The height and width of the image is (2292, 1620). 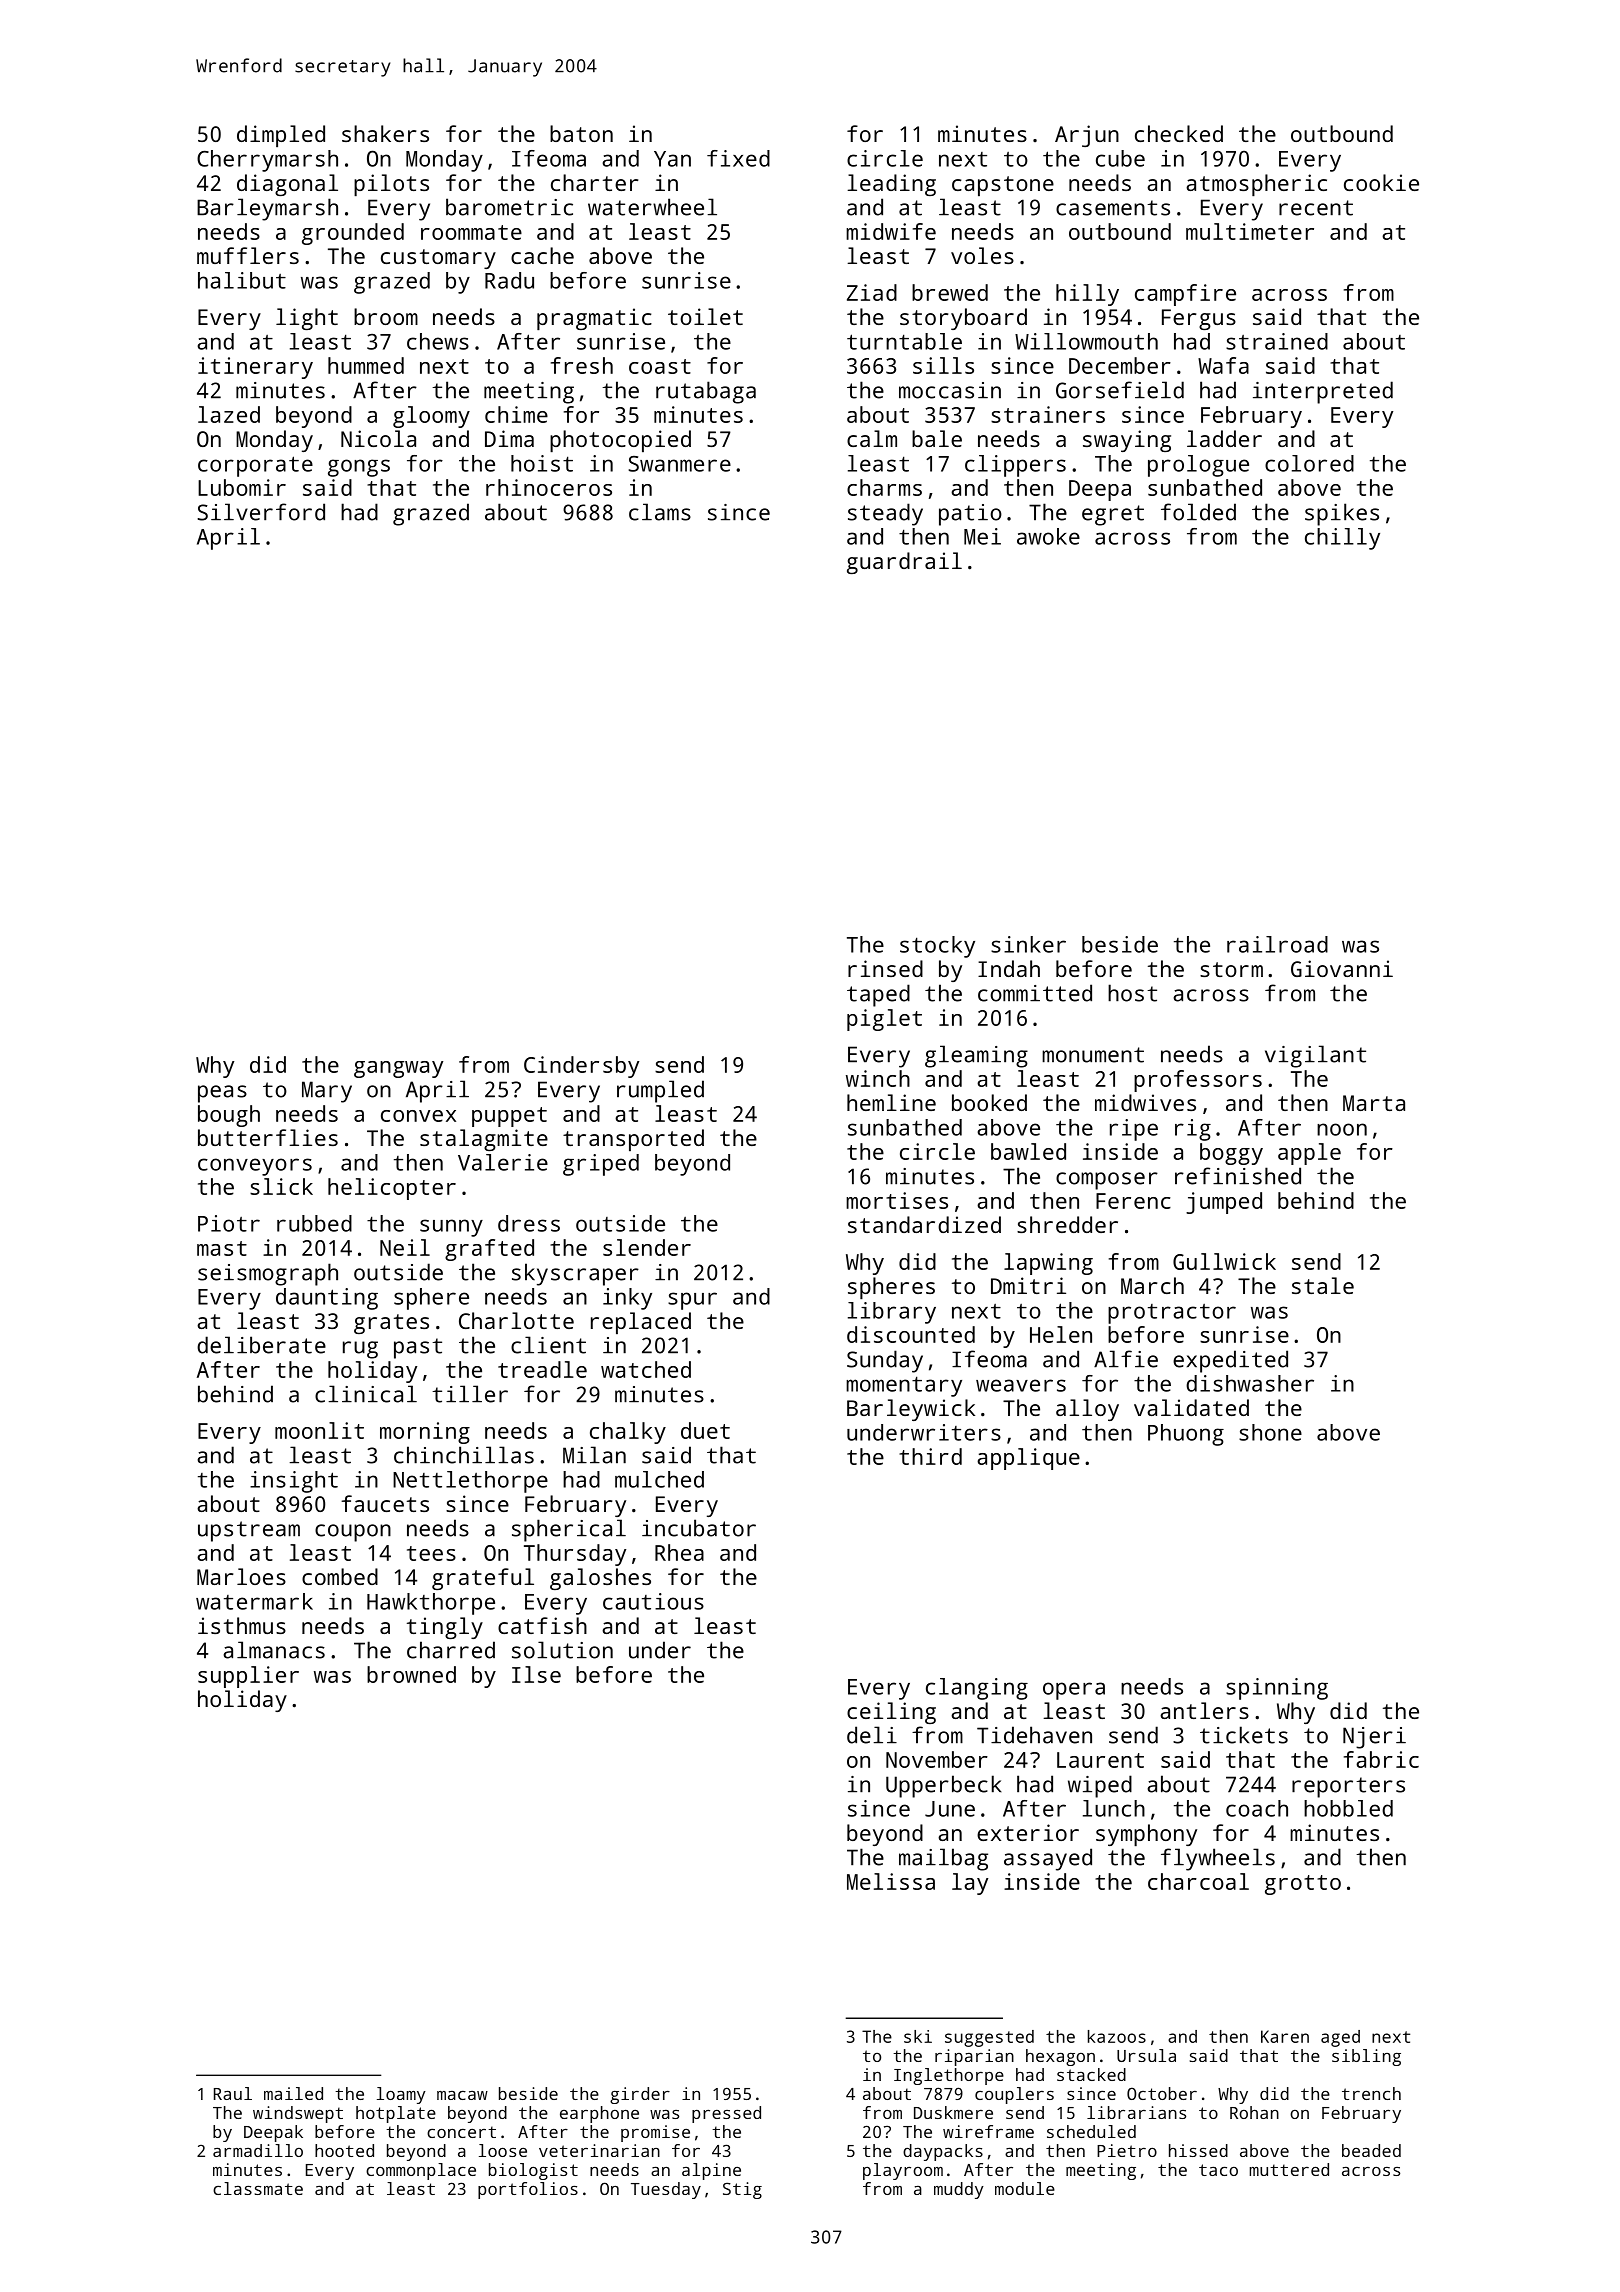 I want to click on Alfie, so click(x=1126, y=1359).
